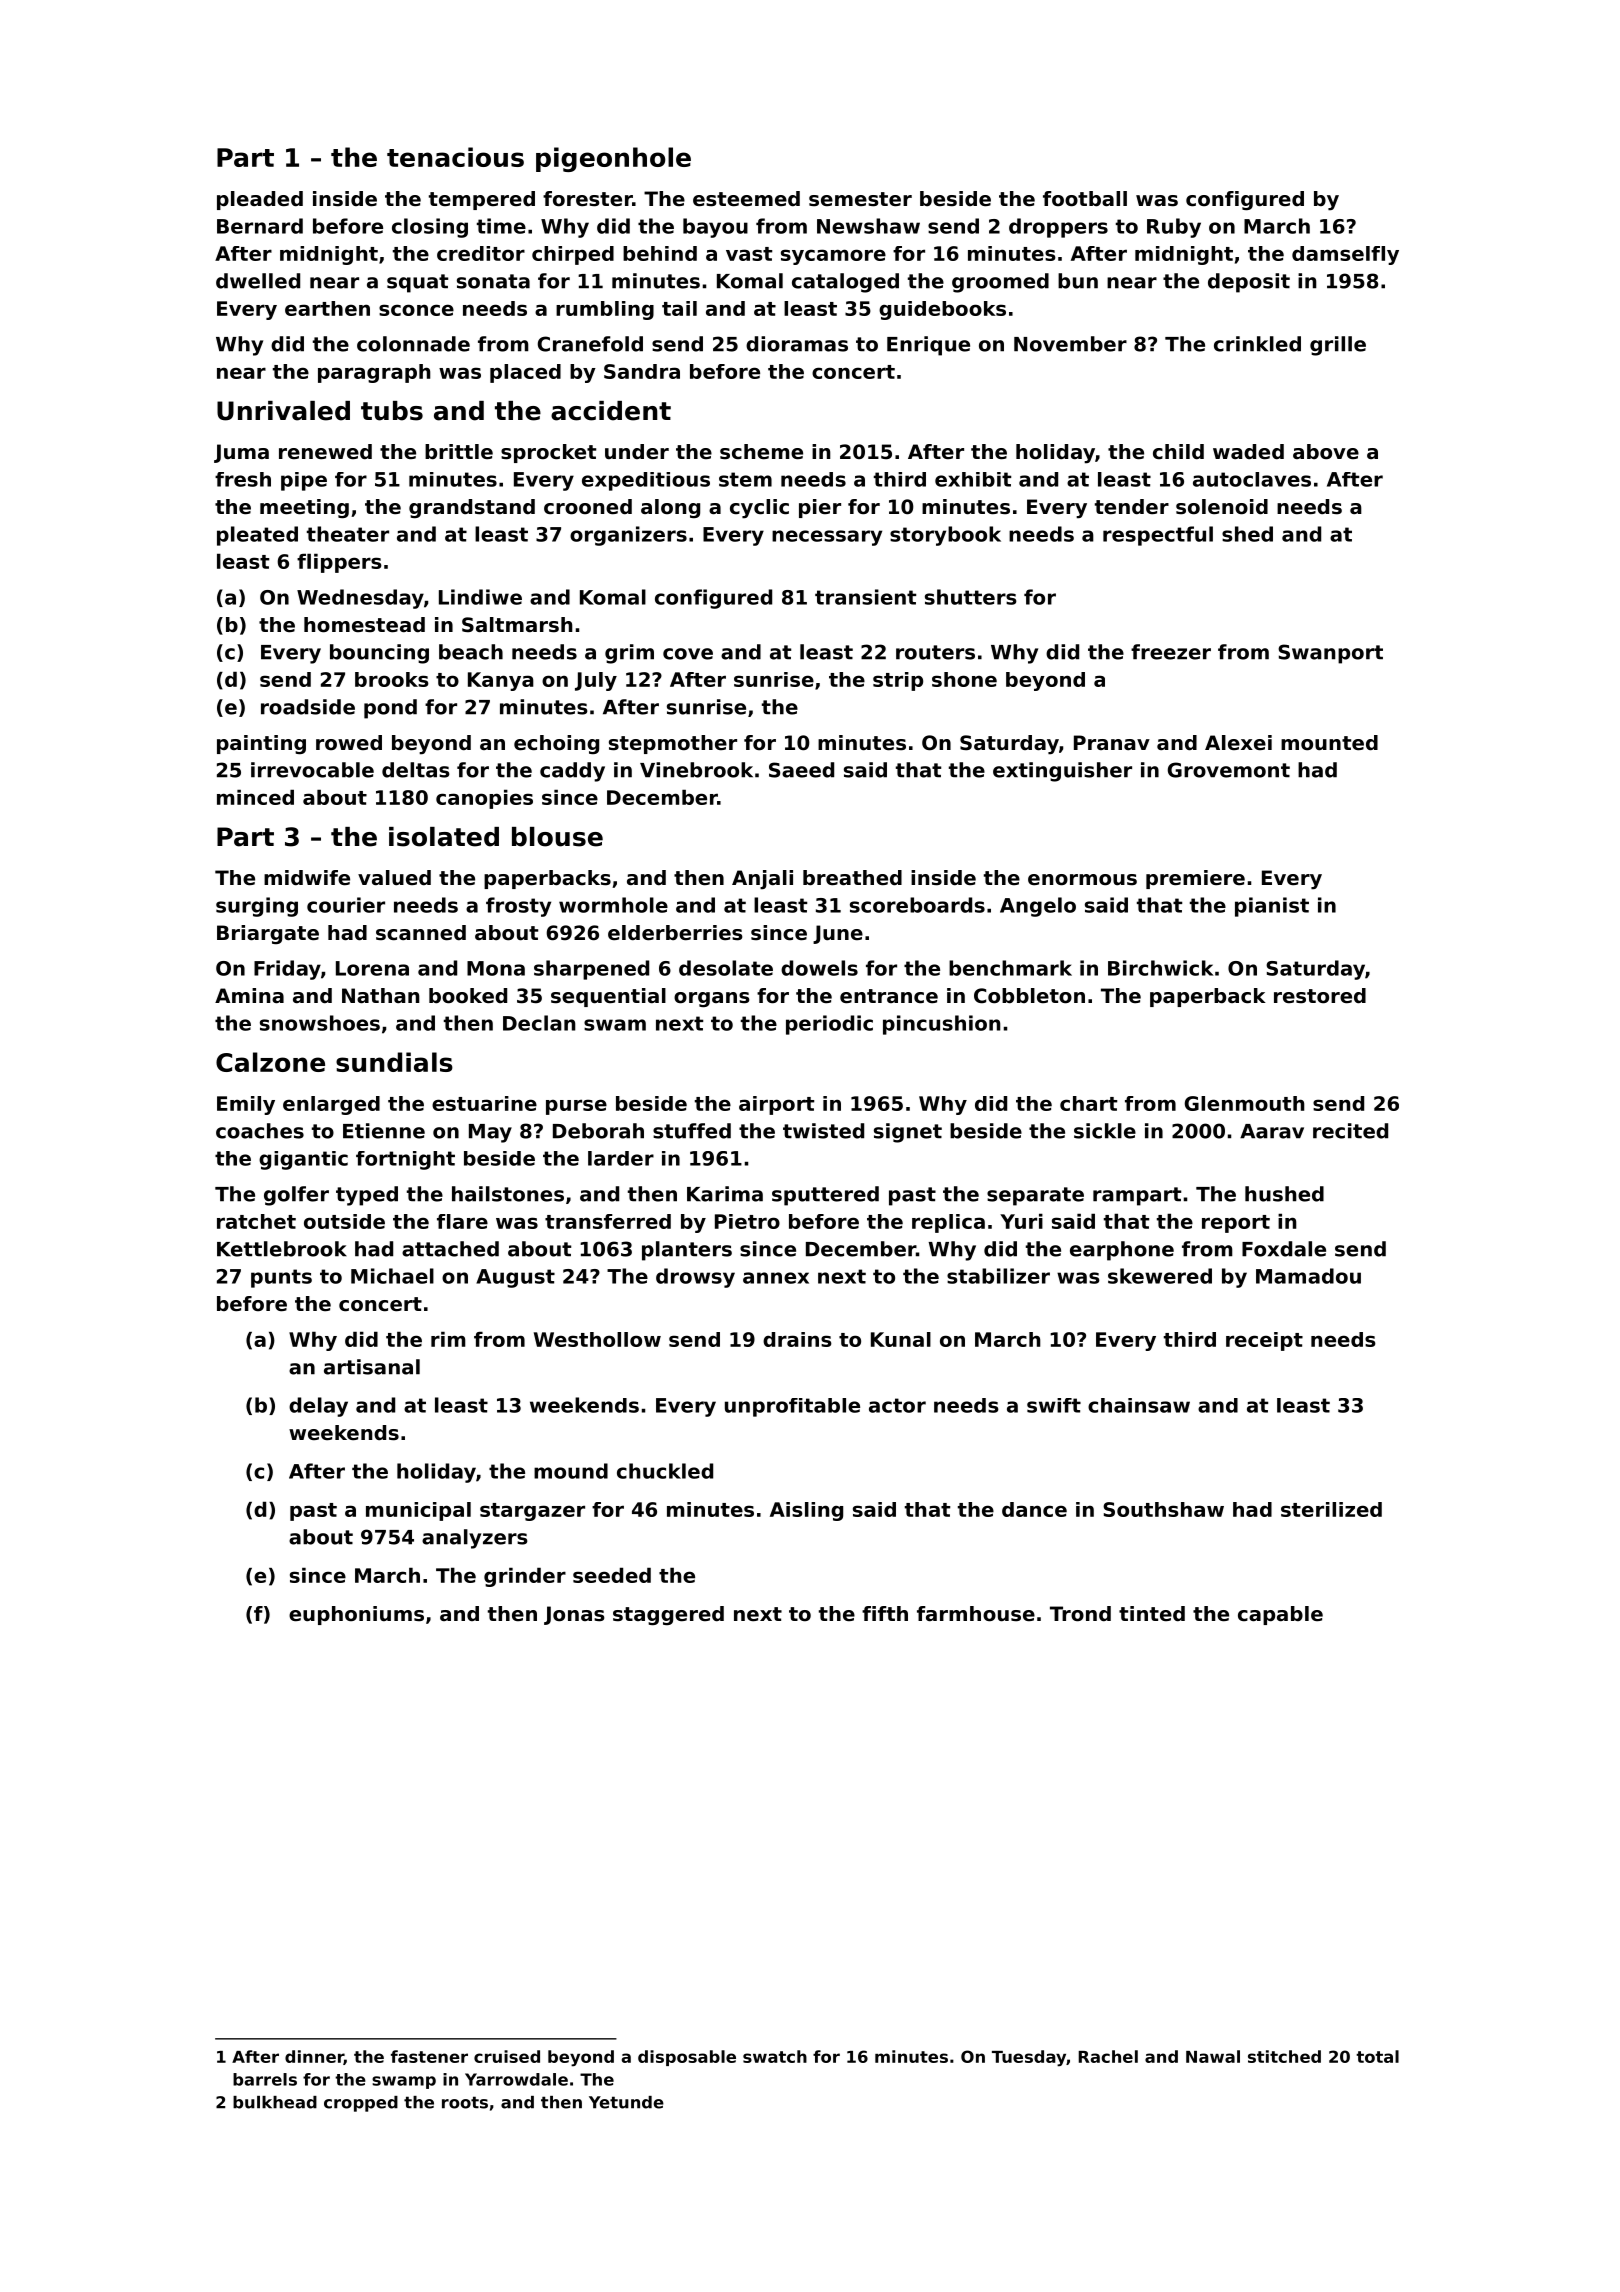  What do you see at coordinates (696, 770) in the page?
I see `Vinebrook` at bounding box center [696, 770].
